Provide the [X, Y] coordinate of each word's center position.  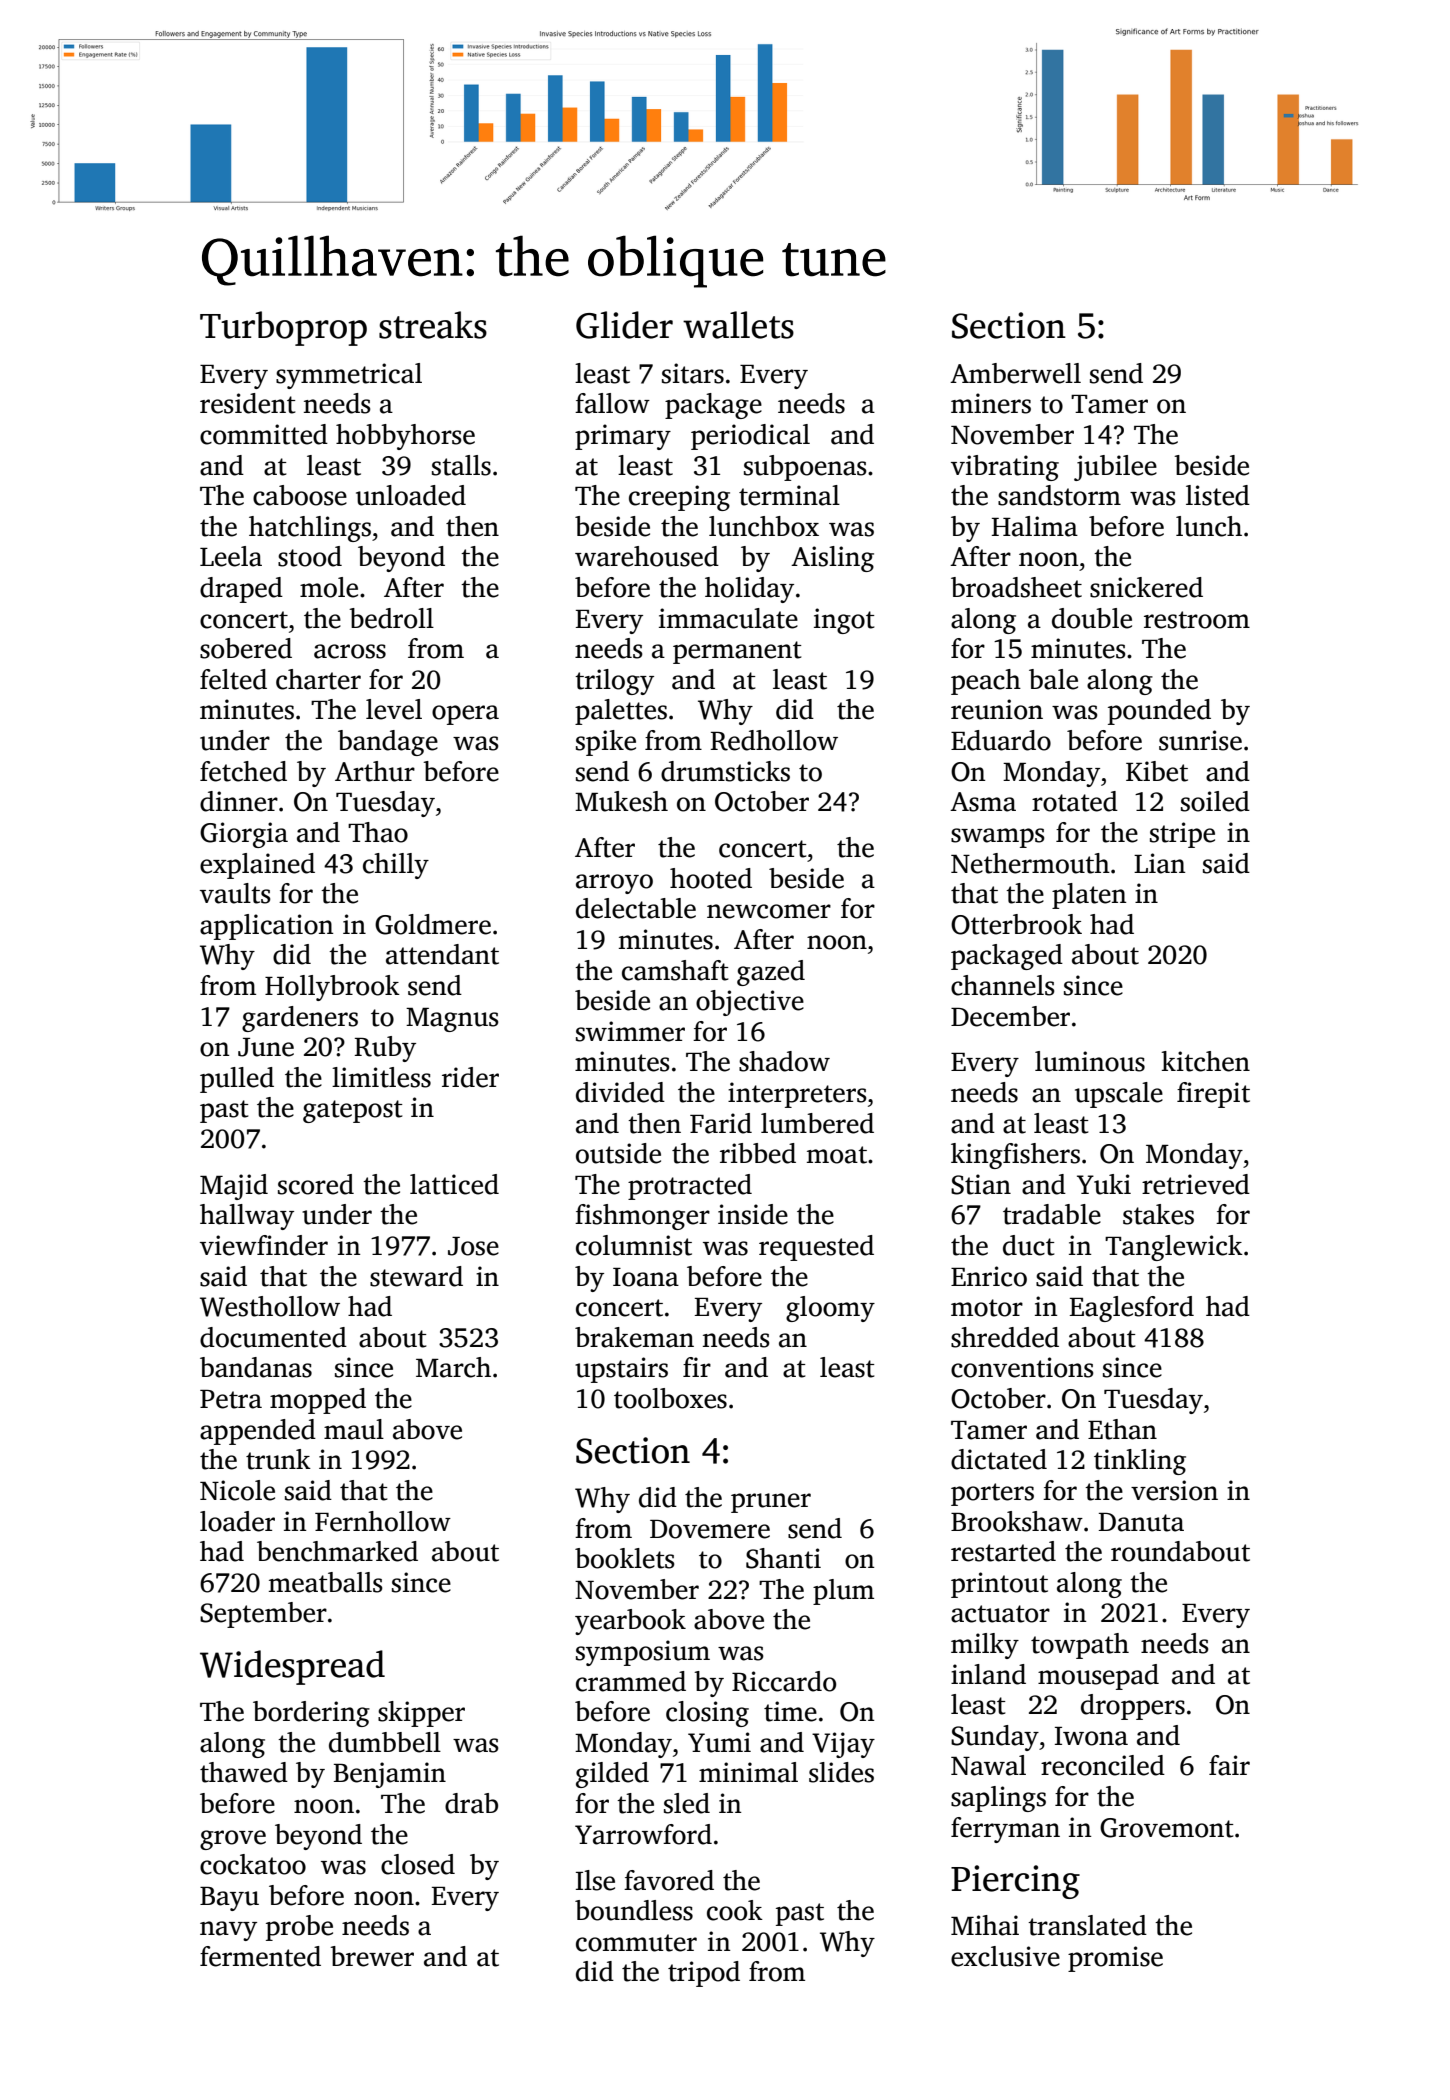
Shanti [783, 1558]
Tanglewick [1174, 1248]
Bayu [229, 1899]
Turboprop [283, 328]
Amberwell [1015, 373]
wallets [738, 325]
